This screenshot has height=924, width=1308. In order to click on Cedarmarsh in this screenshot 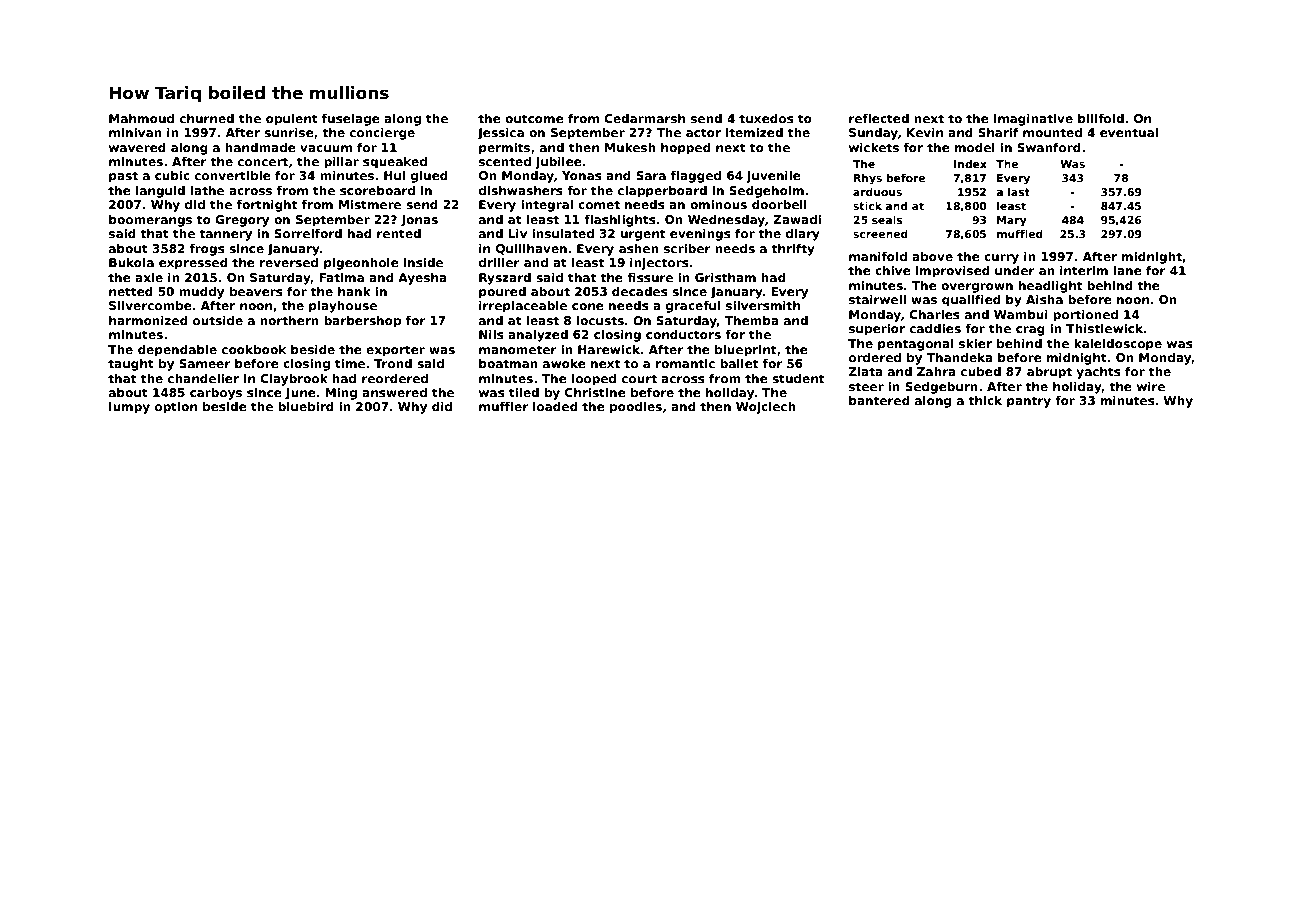, I will do `click(644, 118)`.
